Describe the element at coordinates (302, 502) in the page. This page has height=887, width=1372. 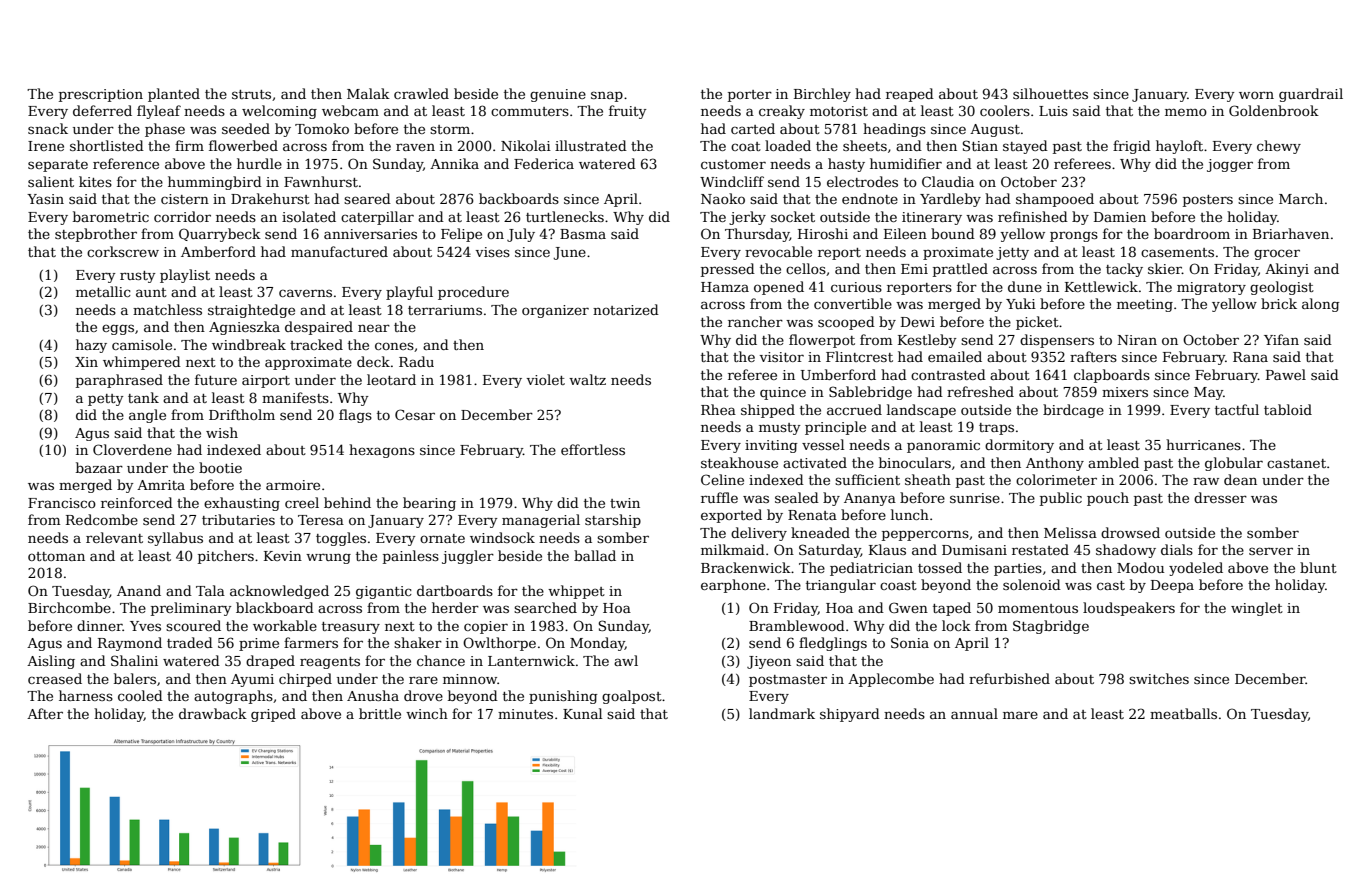
I see `creel` at that location.
